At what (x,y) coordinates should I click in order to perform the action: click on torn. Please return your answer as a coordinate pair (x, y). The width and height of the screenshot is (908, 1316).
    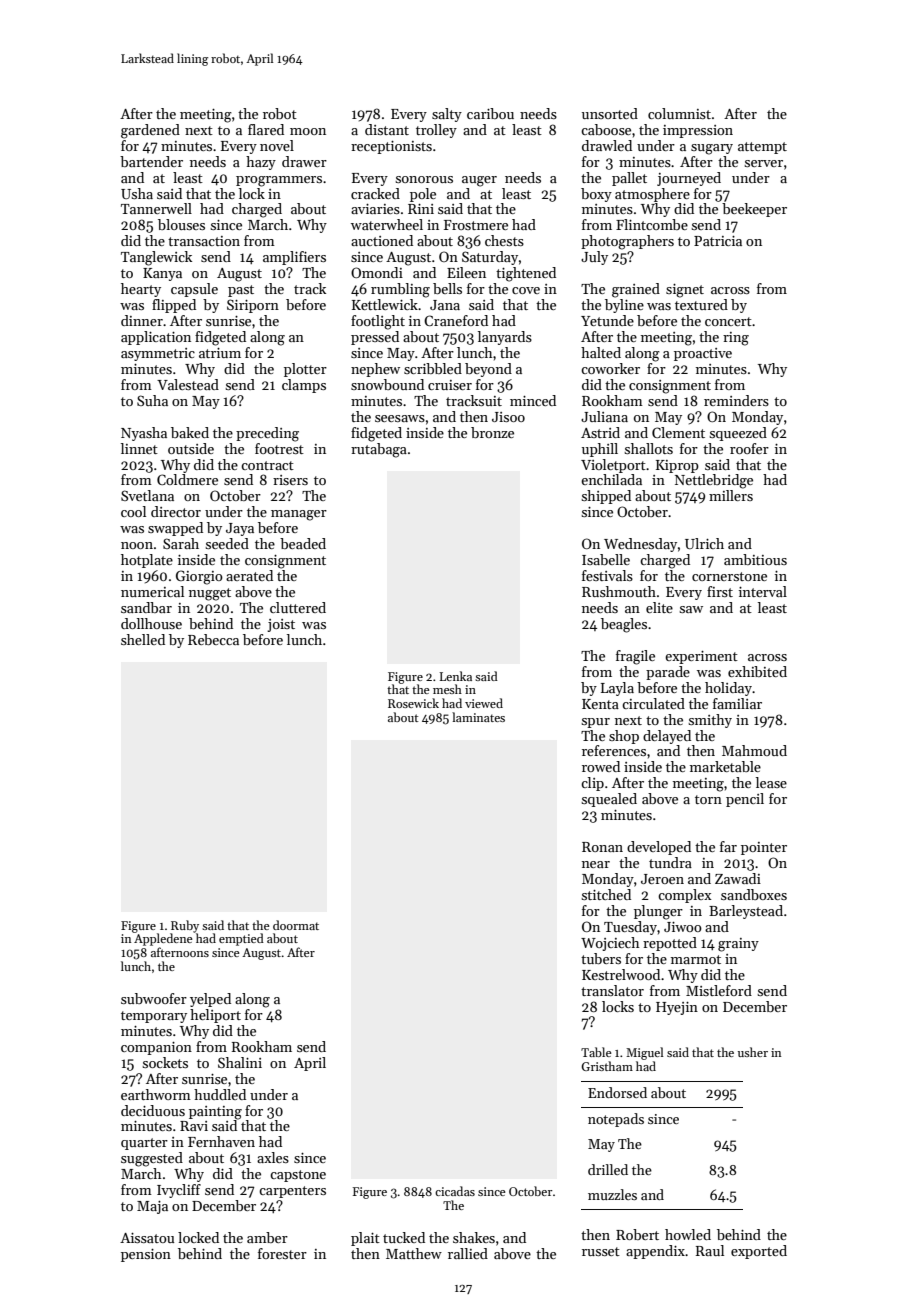
    Looking at the image, I should click on (708, 799).
